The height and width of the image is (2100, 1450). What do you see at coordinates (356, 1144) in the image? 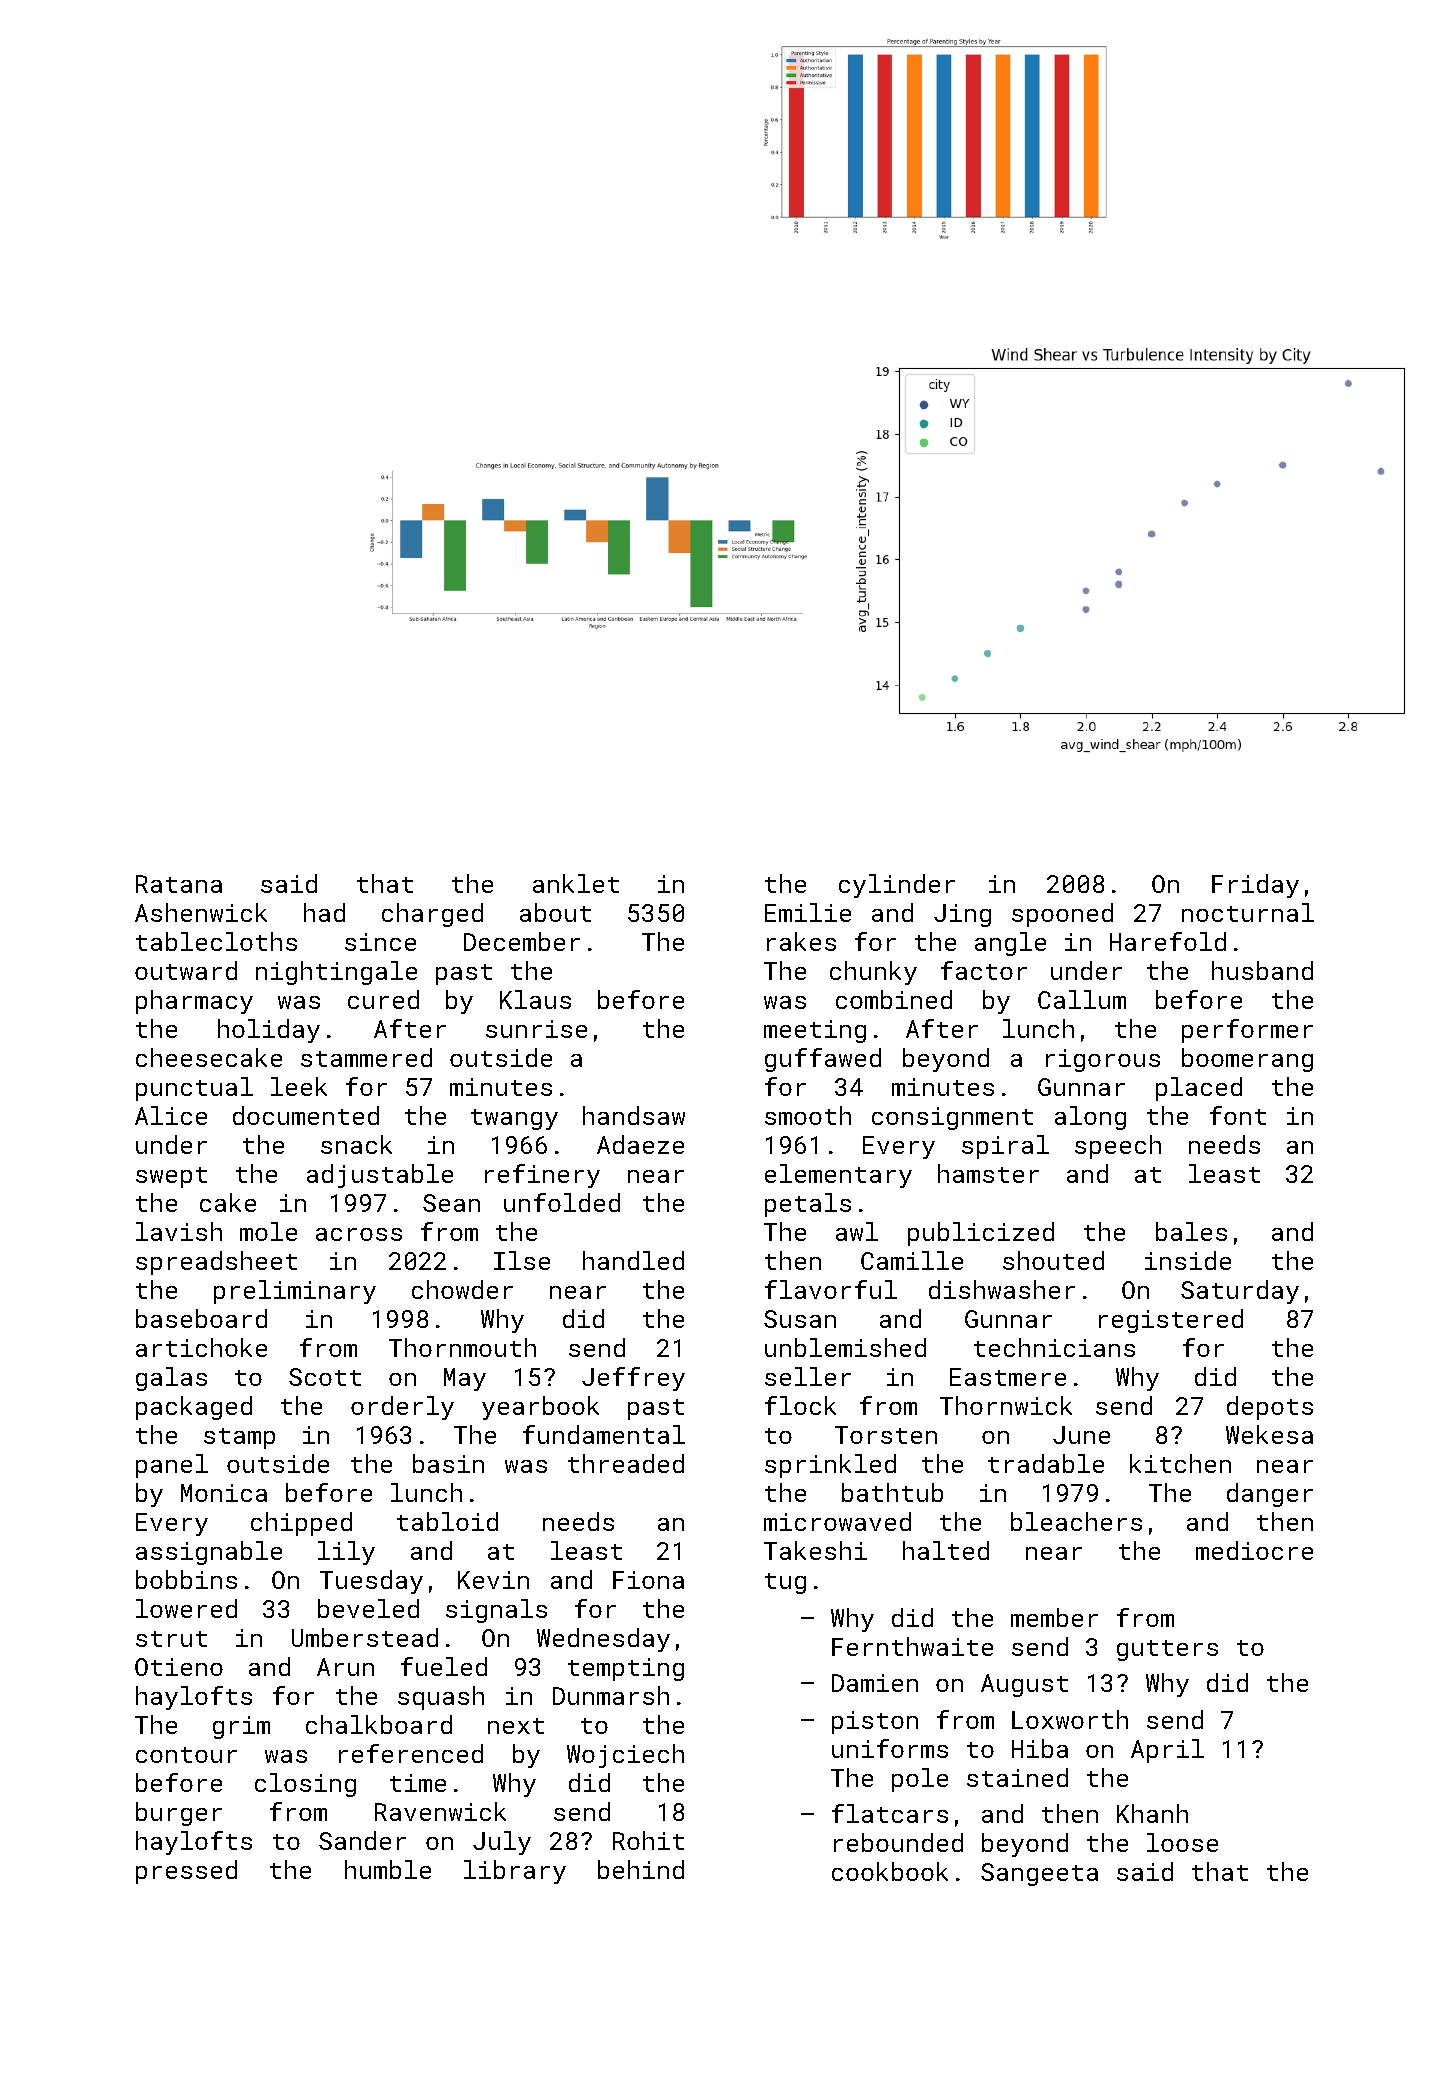
I see `snack` at bounding box center [356, 1144].
